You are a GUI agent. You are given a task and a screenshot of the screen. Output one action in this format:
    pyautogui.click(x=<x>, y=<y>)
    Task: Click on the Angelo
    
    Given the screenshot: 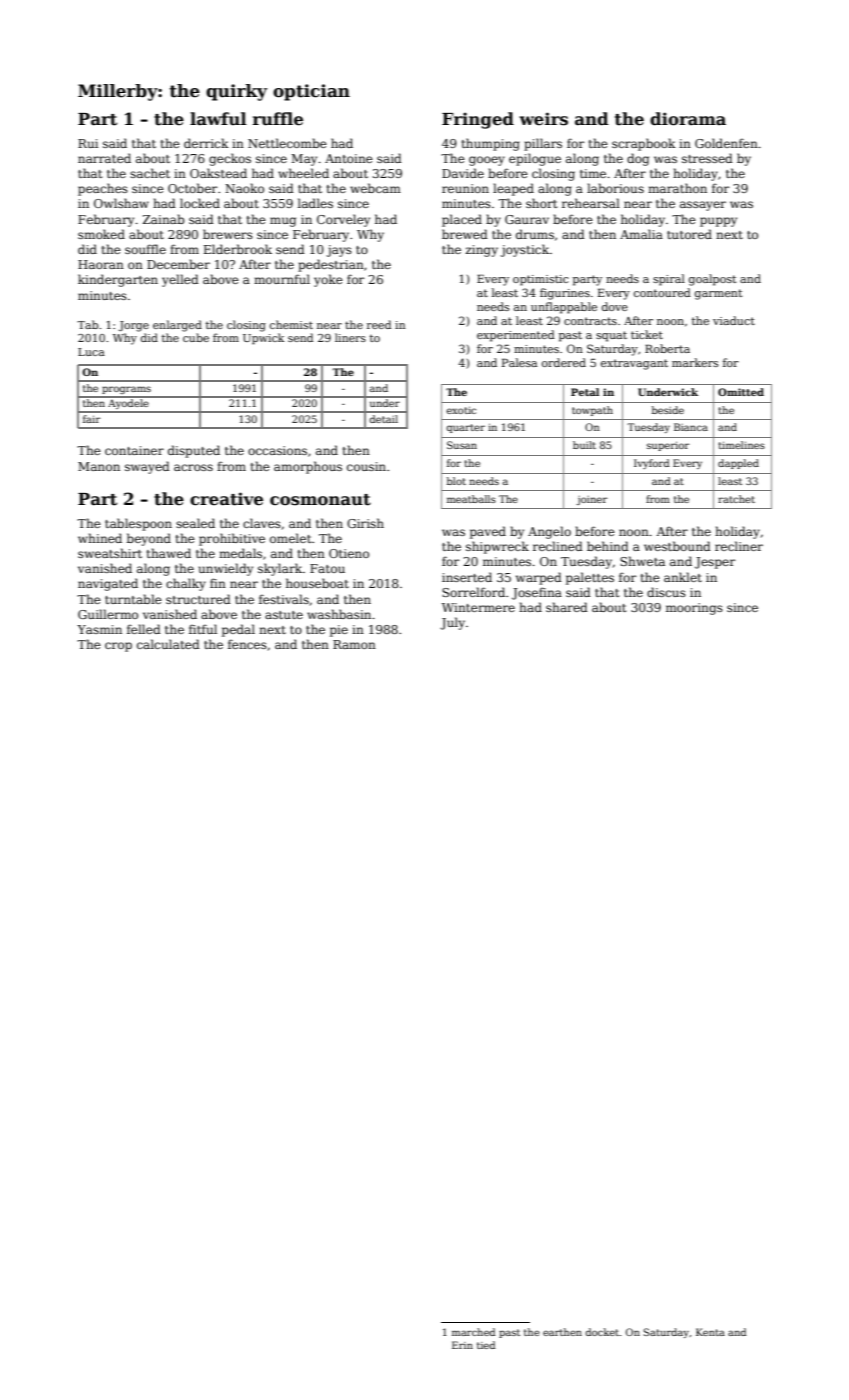 What is the action you would take?
    pyautogui.click(x=549, y=532)
